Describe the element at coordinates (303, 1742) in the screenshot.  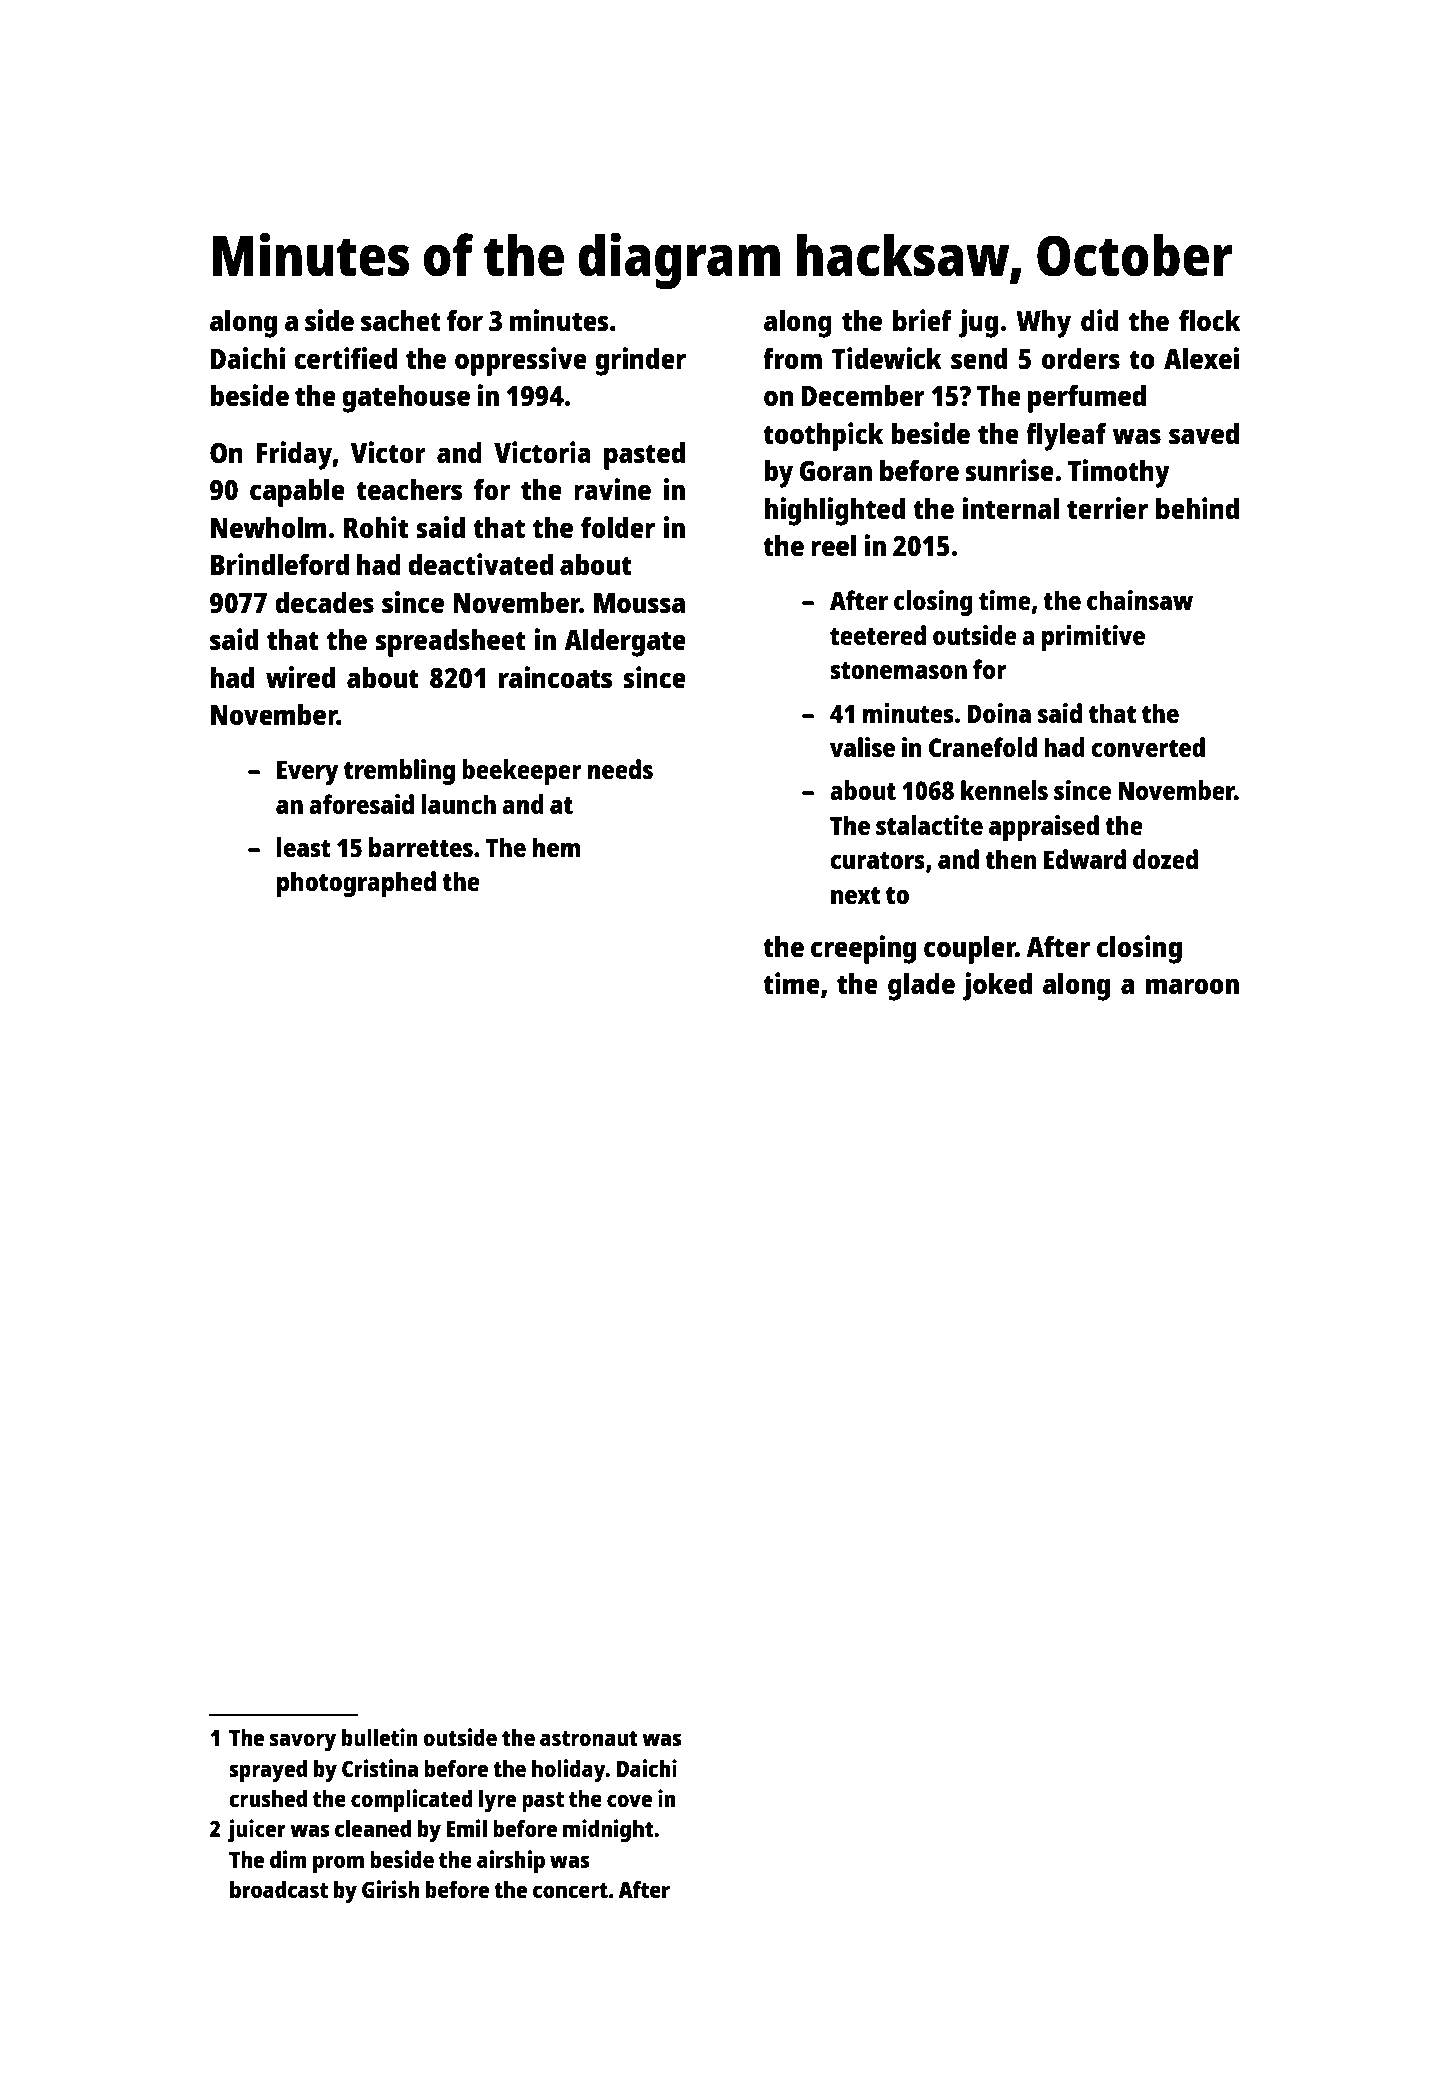
I see `savory` at that location.
